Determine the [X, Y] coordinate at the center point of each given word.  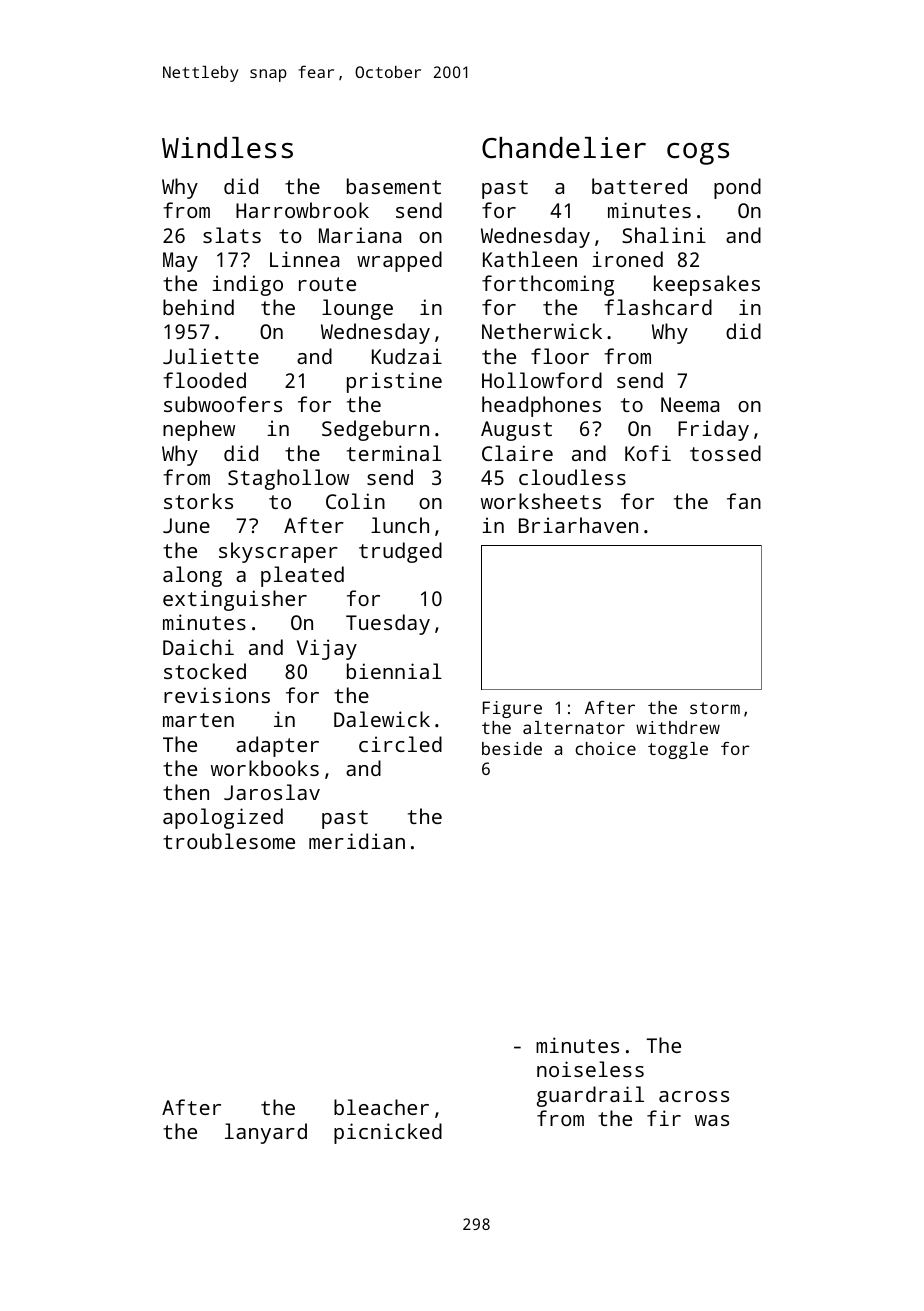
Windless [227, 148]
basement [394, 186]
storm [715, 708]
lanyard [266, 1133]
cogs [698, 154]
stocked [205, 671]
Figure [512, 709]
